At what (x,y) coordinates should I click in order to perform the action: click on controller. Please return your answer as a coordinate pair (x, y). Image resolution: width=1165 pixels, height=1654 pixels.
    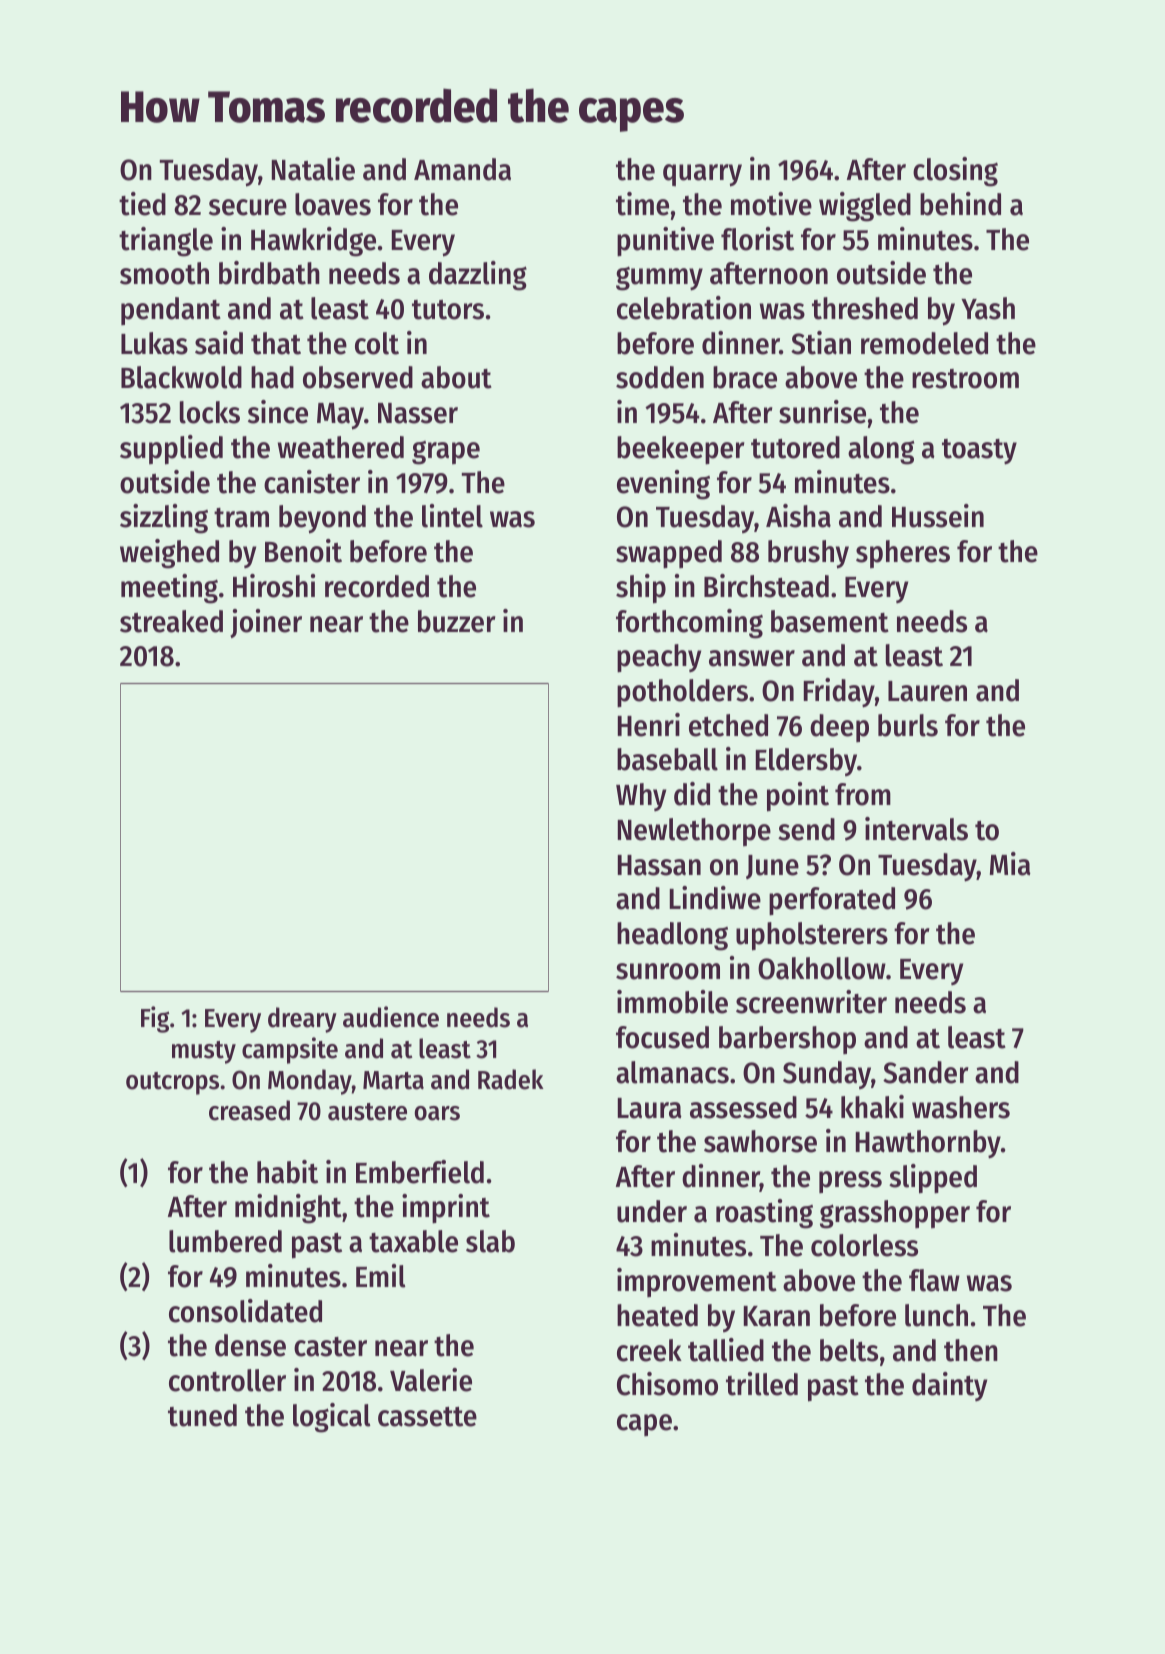
    Looking at the image, I should click on (227, 1380).
